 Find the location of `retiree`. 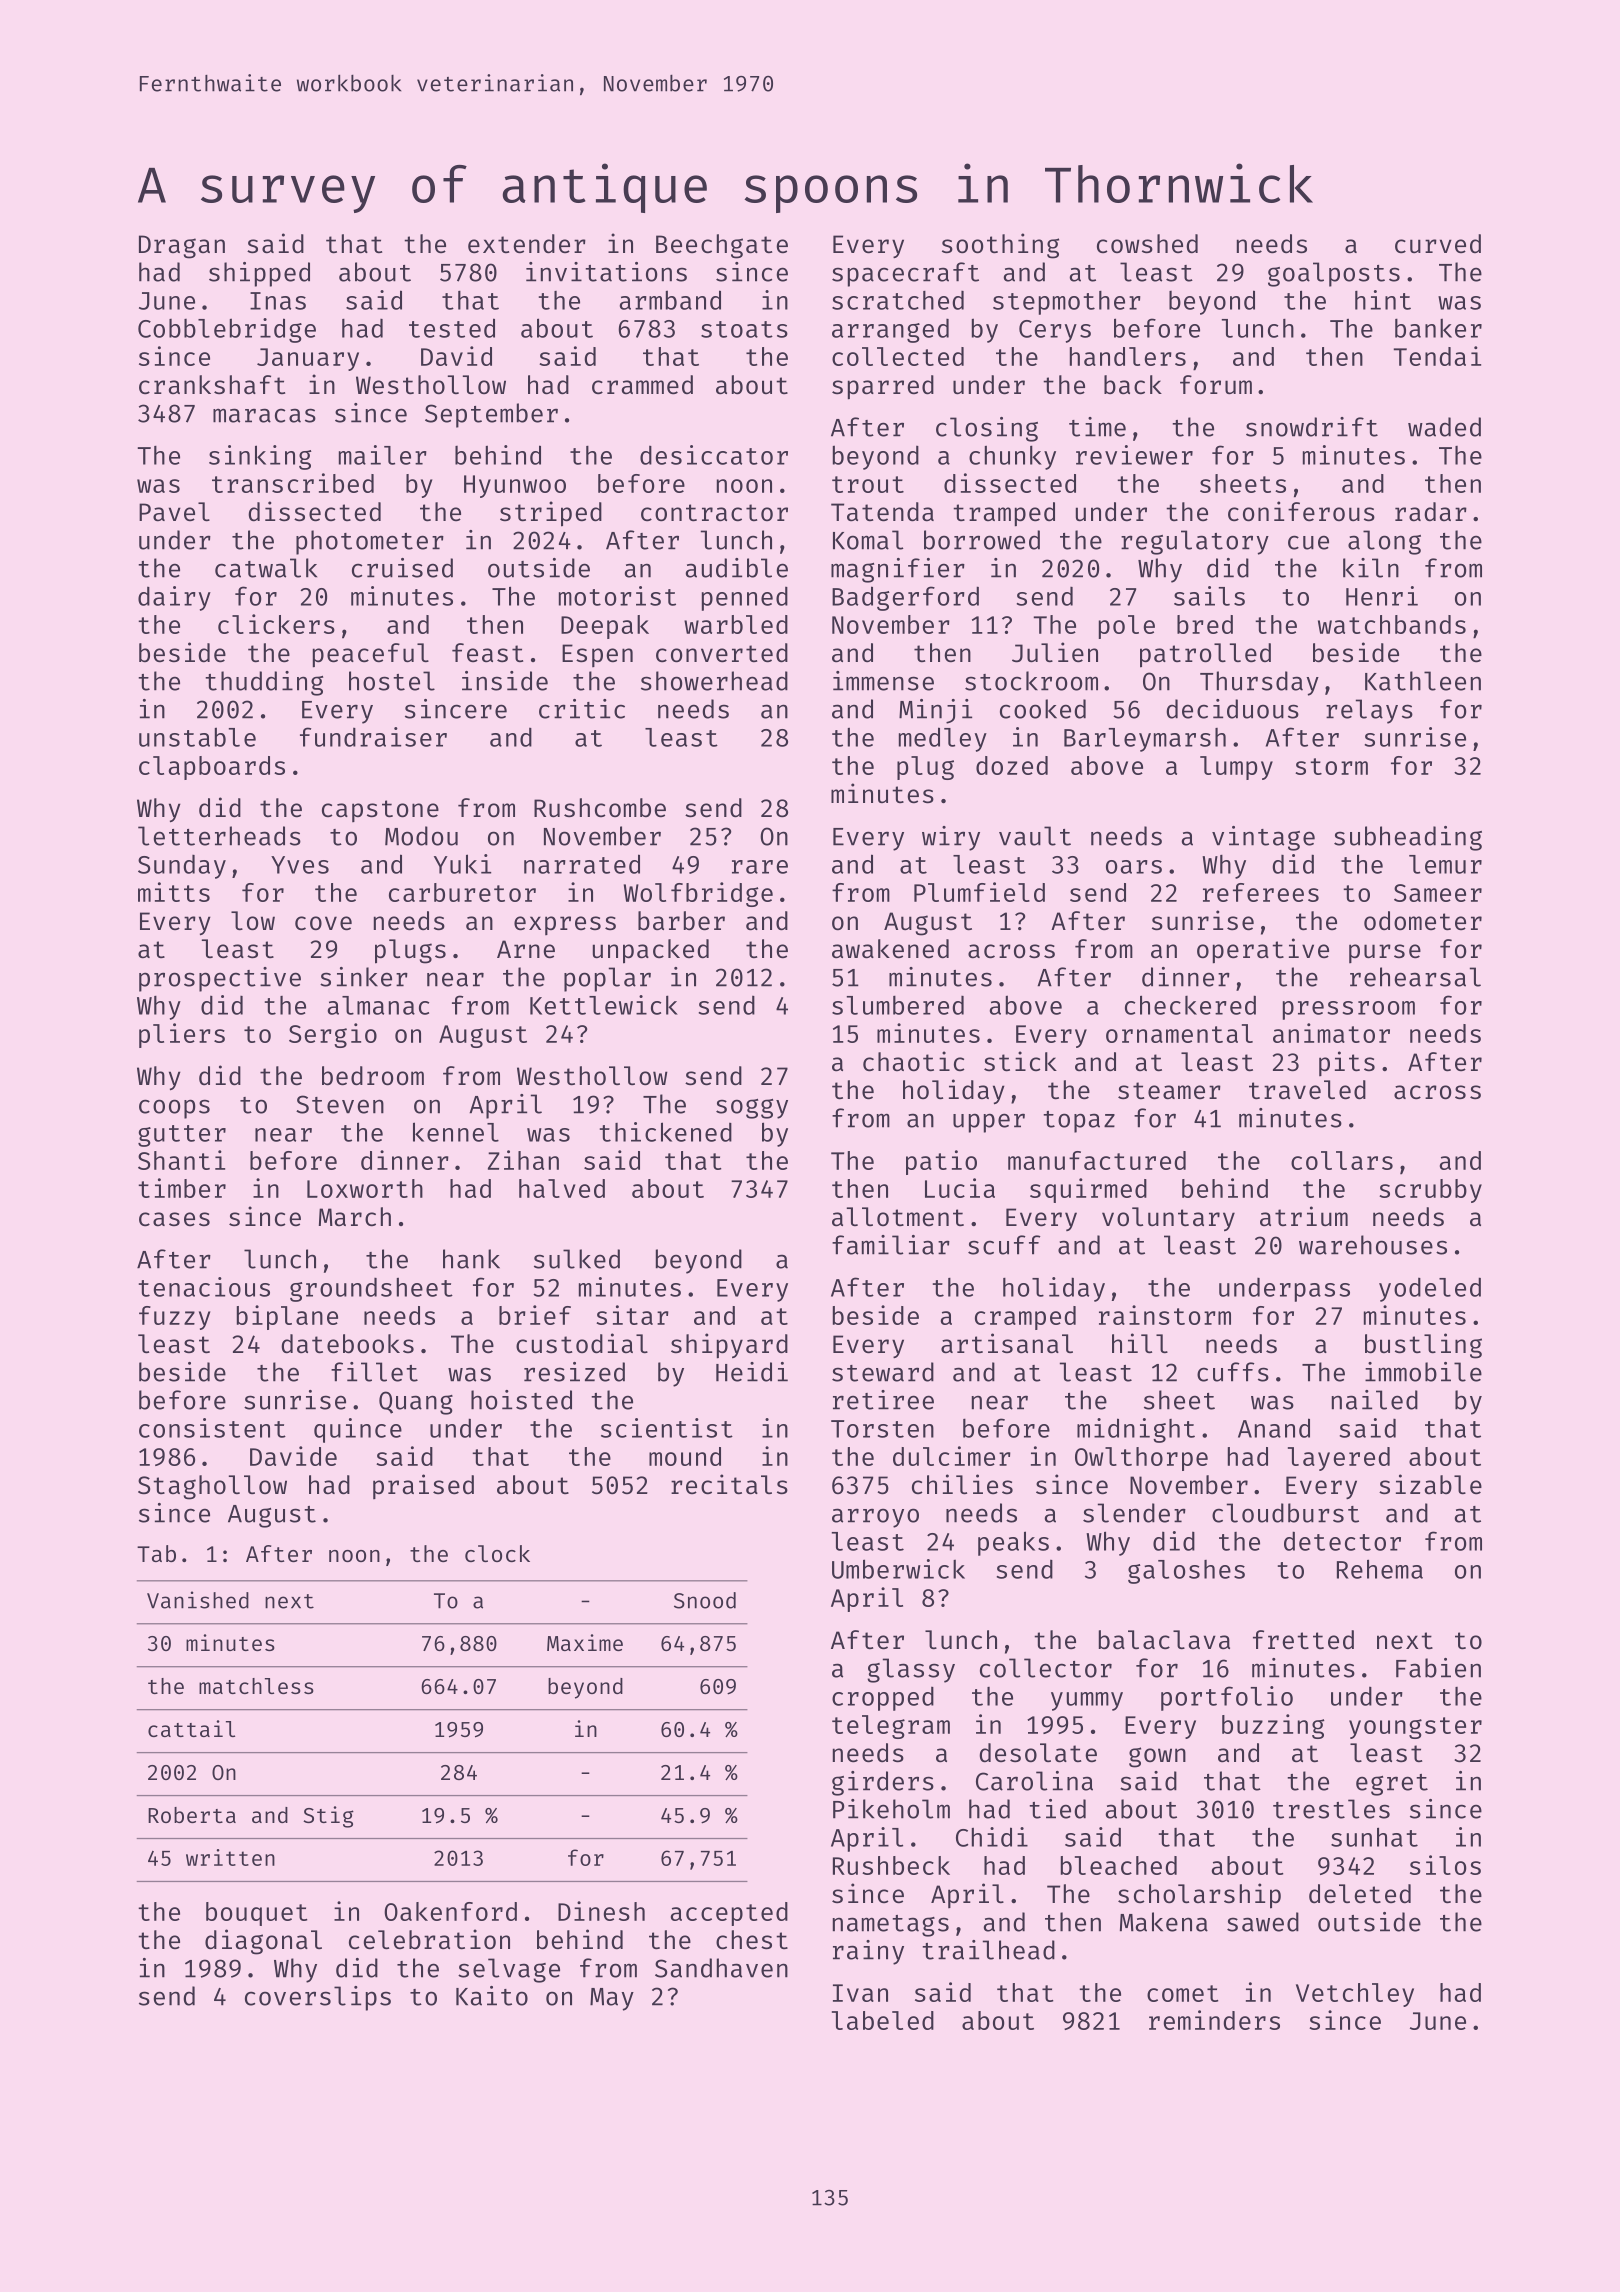

retiree is located at coordinates (883, 1400).
